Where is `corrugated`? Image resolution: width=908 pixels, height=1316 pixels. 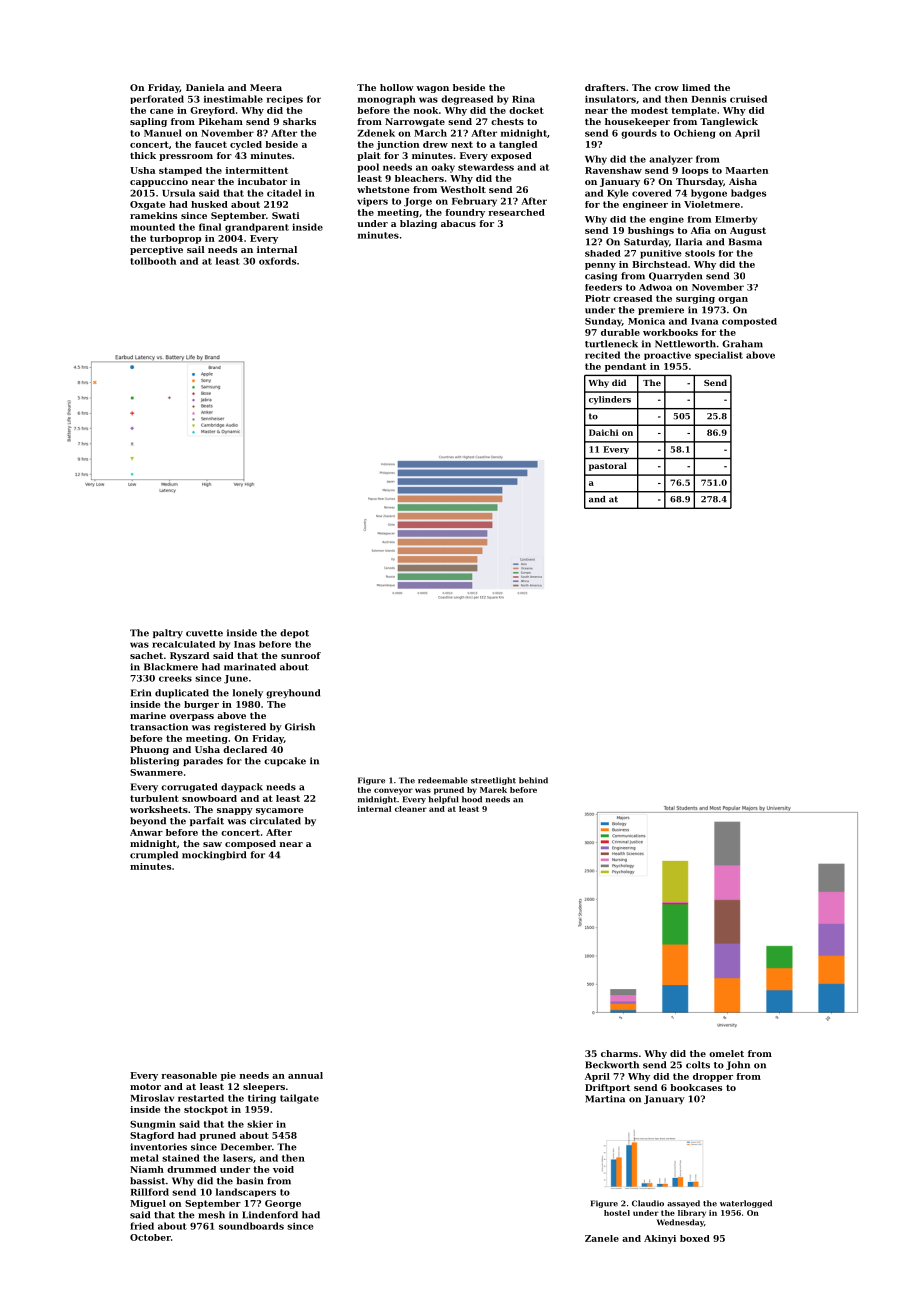 corrugated is located at coordinates (189, 787).
